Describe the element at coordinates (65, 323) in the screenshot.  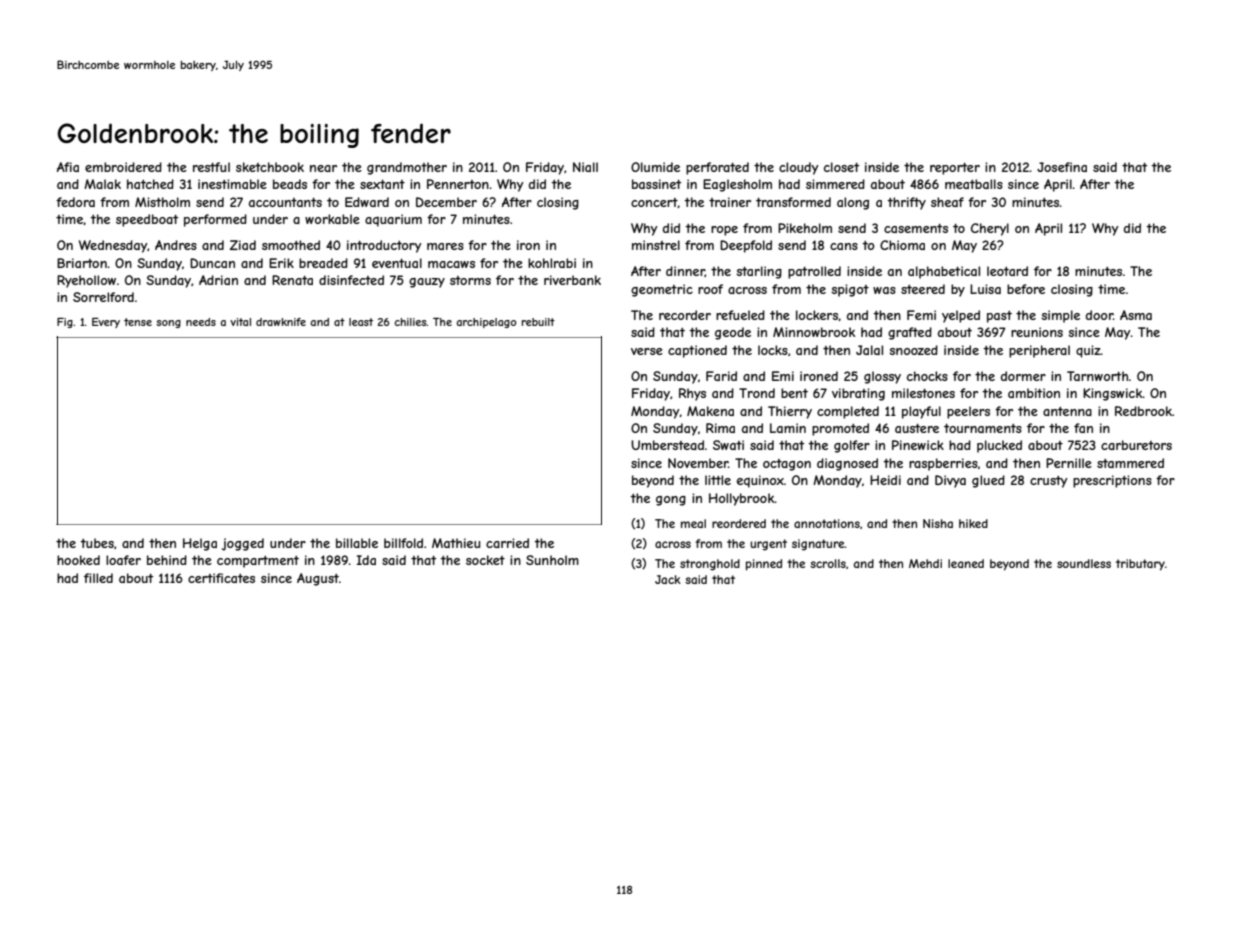
I see `Fig` at that location.
